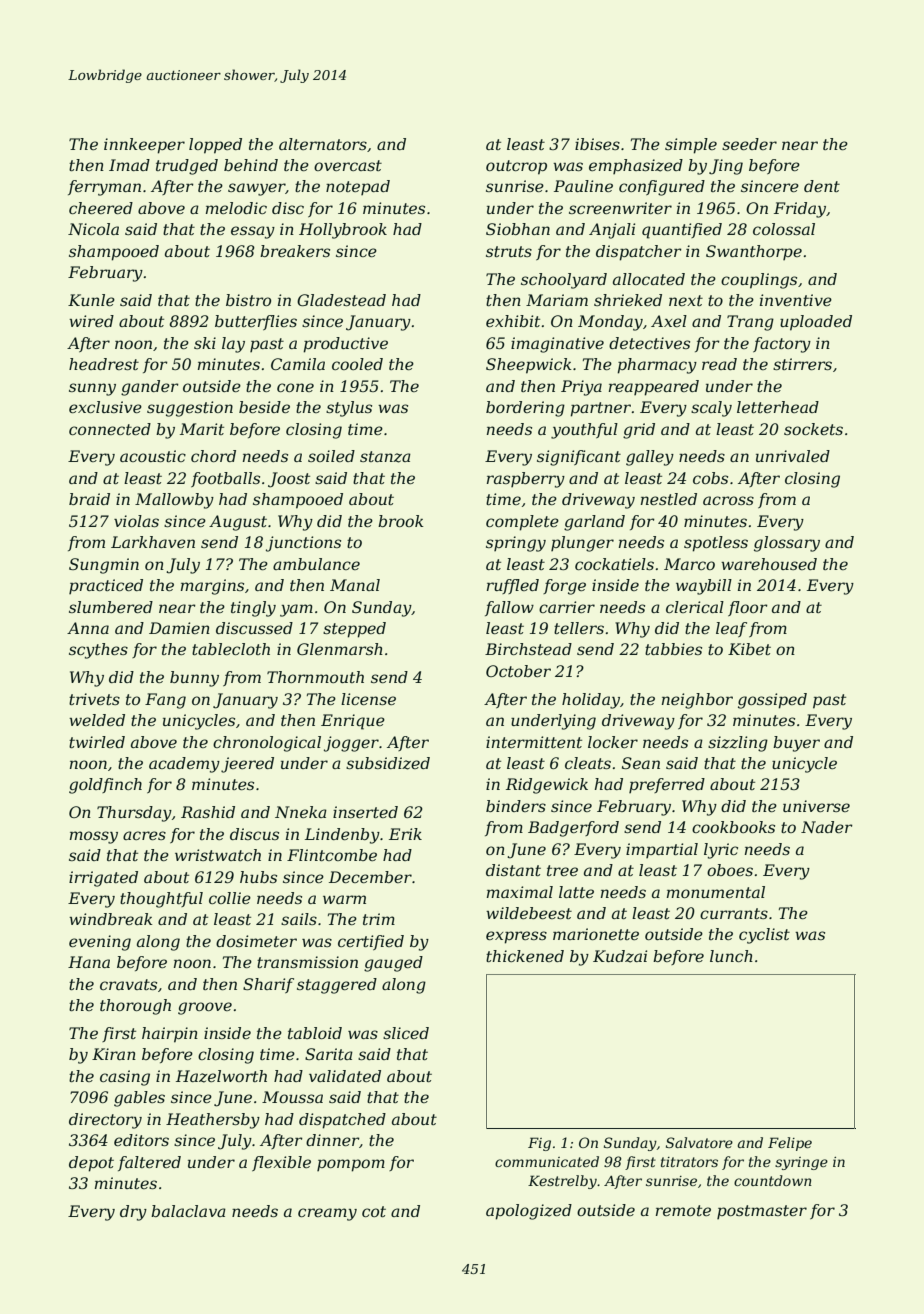 This screenshot has height=1314, width=924. I want to click on unrivaled, so click(793, 456).
